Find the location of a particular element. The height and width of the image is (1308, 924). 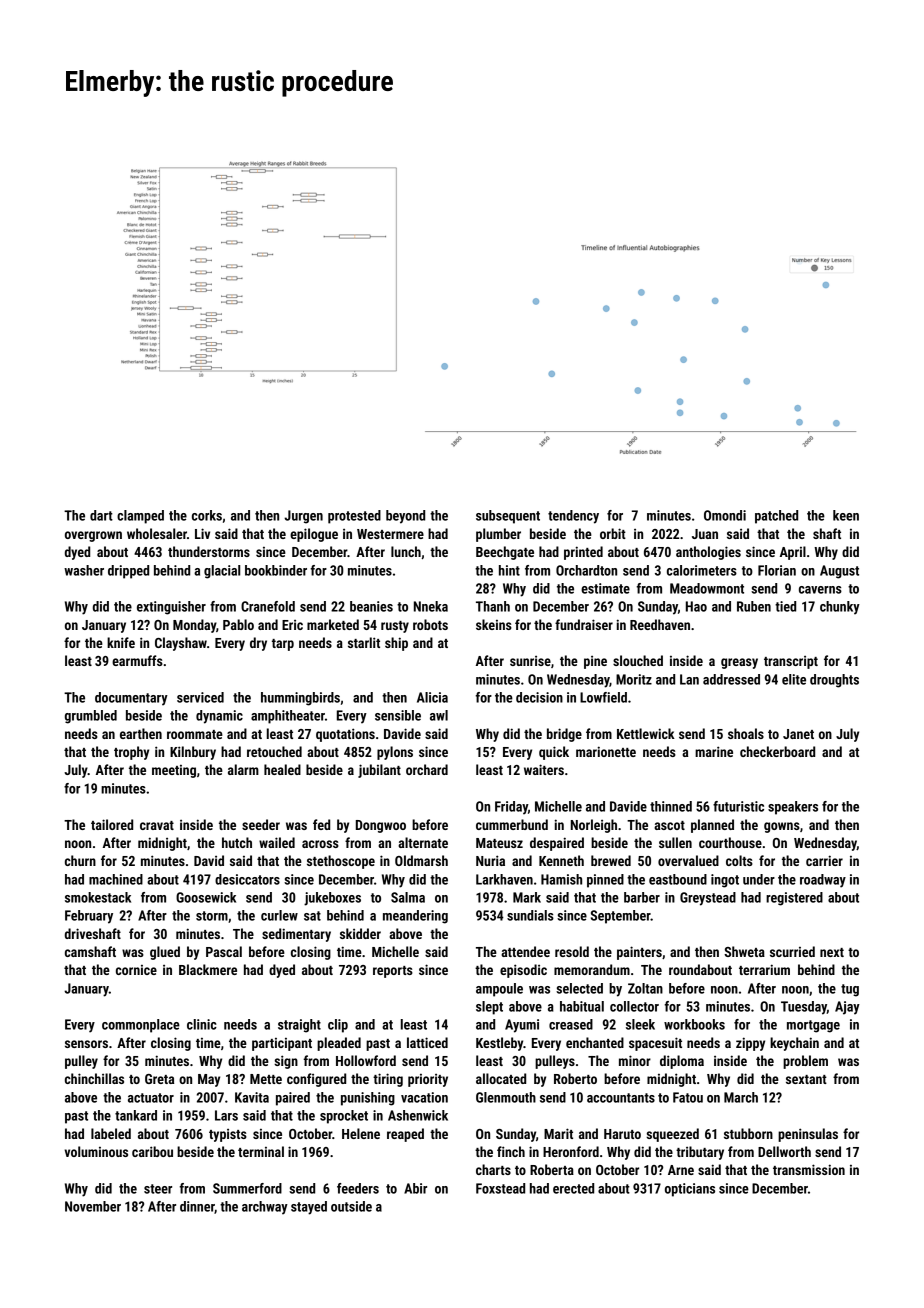

Pascal is located at coordinates (224, 951).
